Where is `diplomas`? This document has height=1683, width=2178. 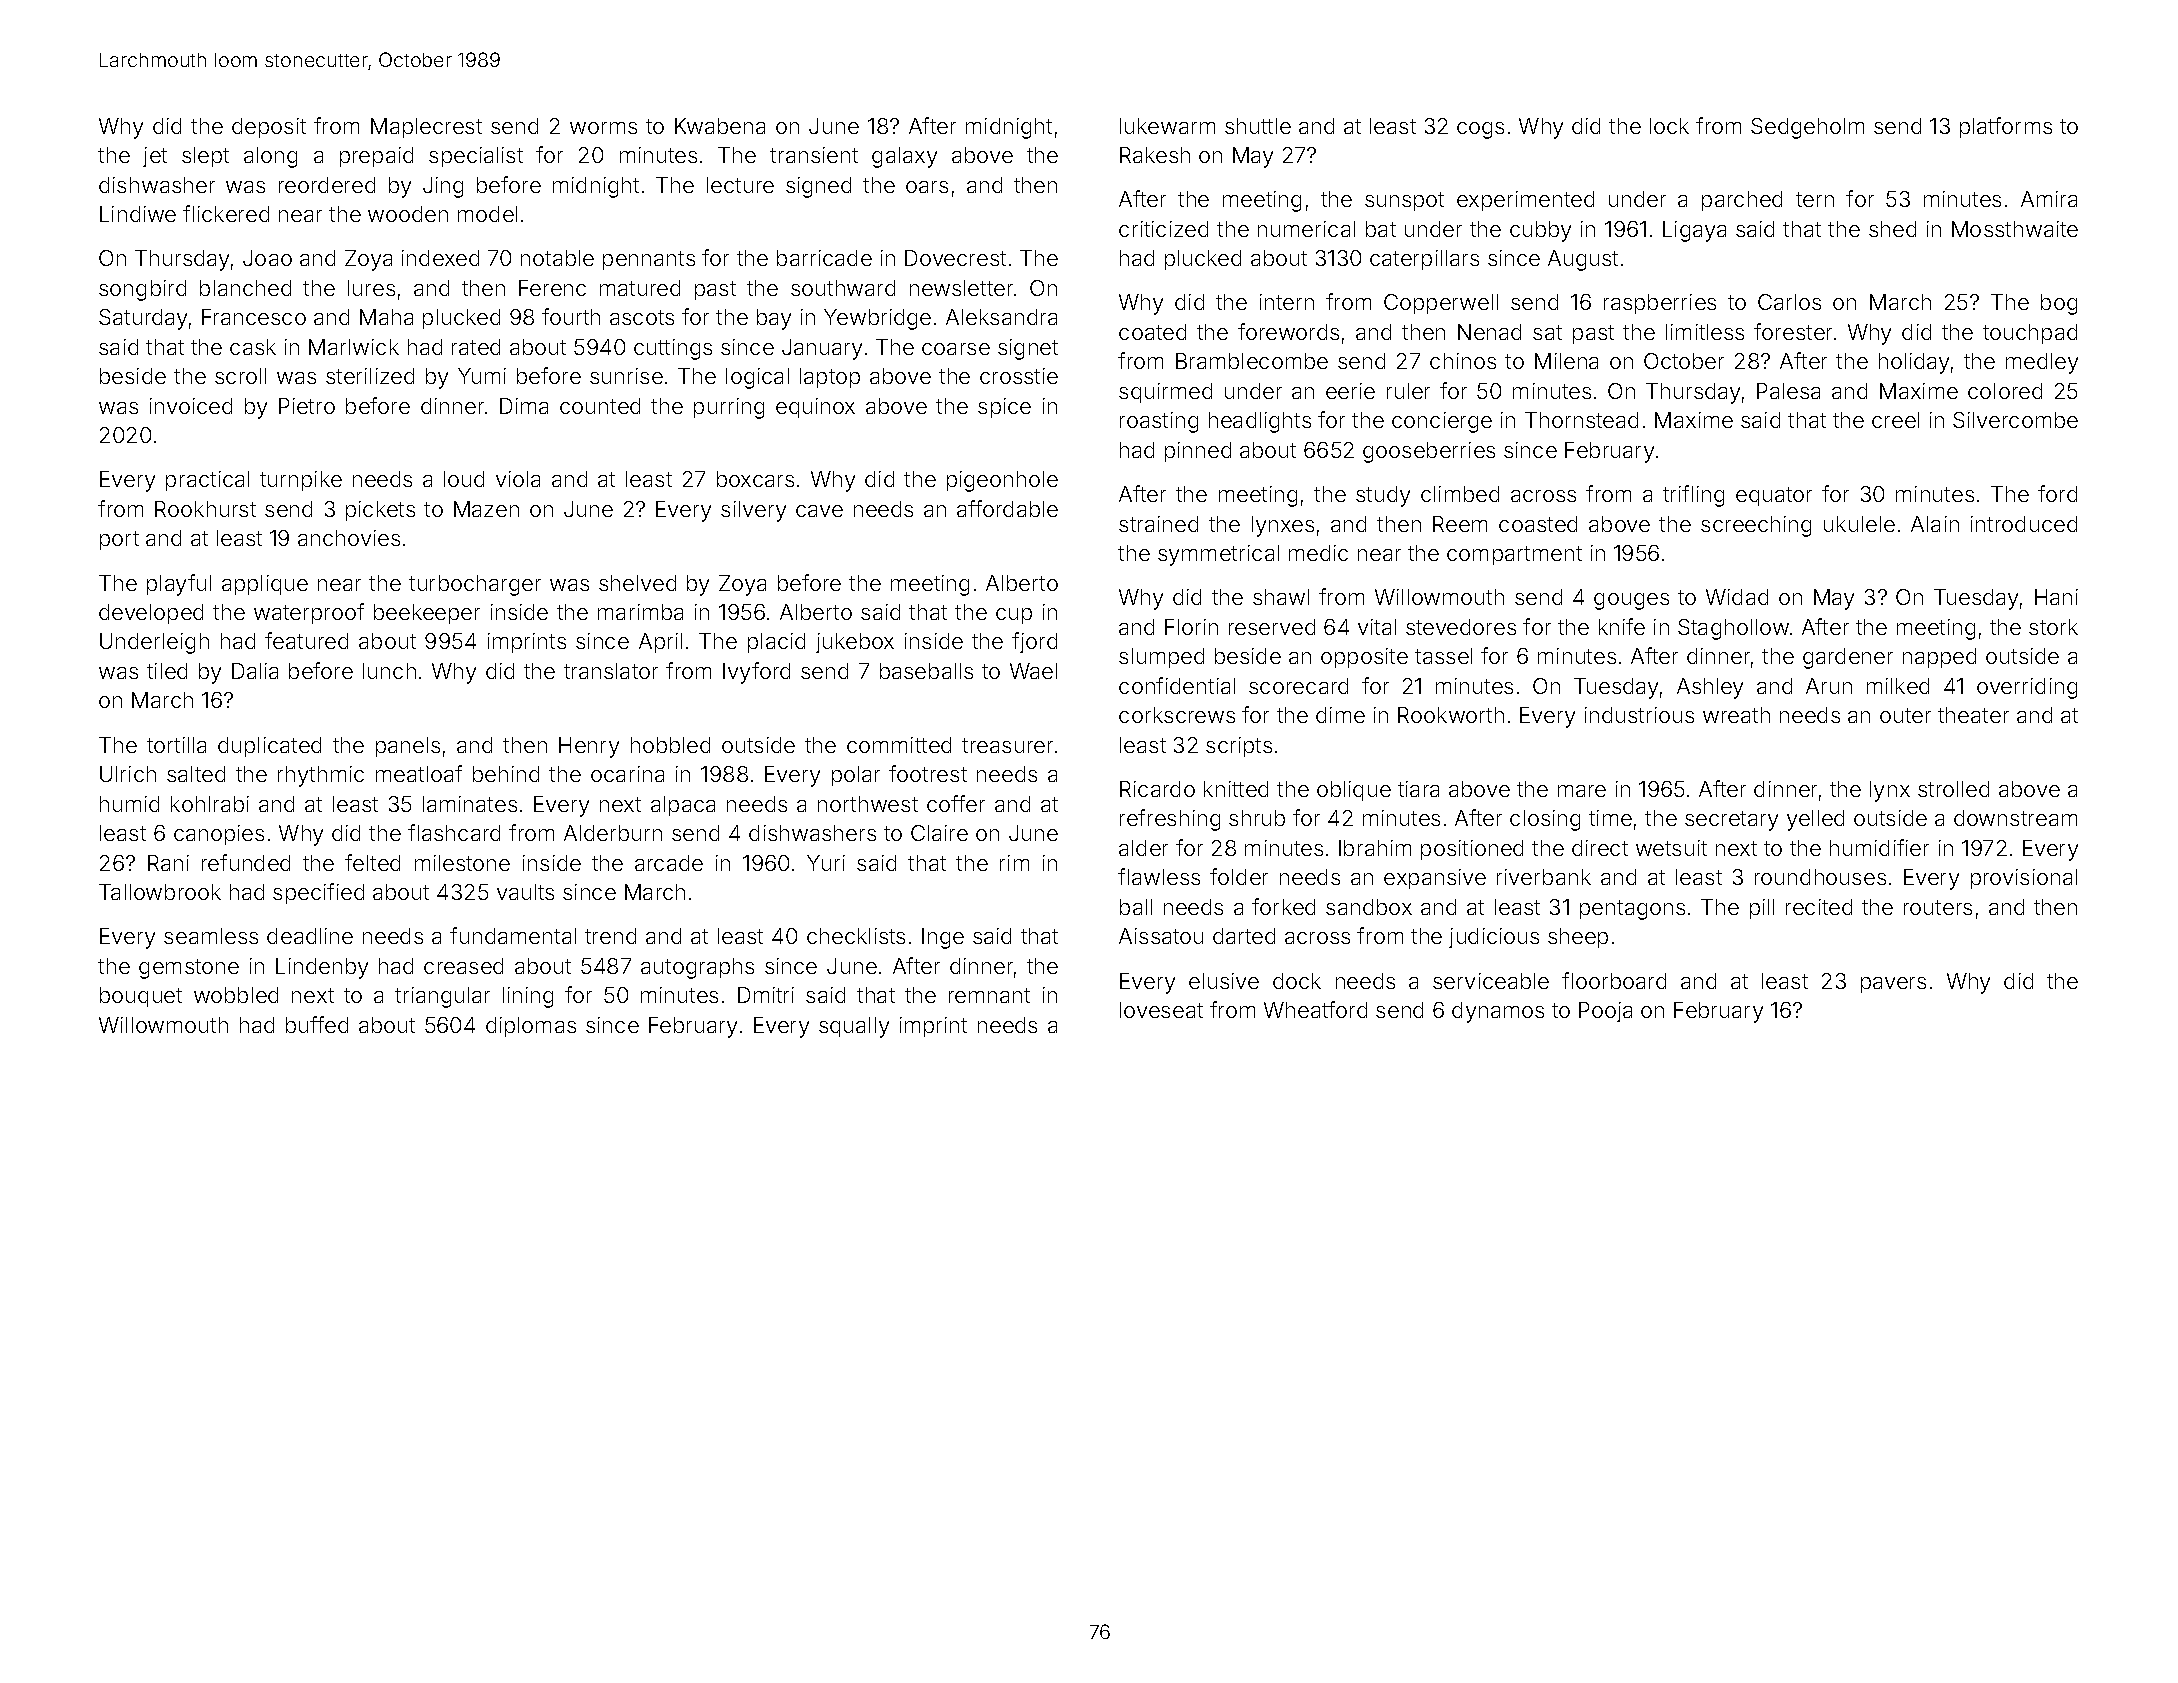 diplomas is located at coordinates (531, 1027).
